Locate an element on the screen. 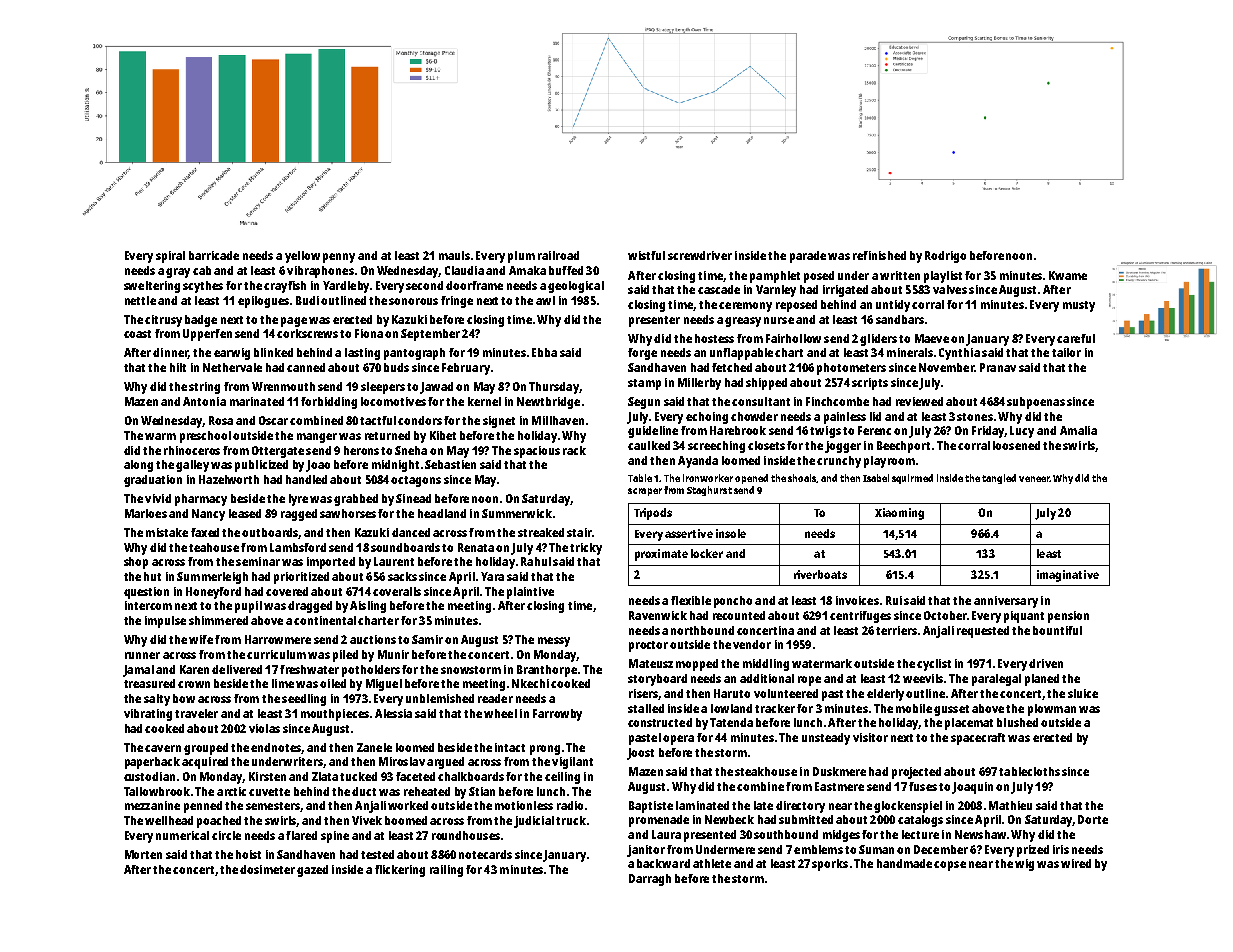  valves is located at coordinates (950, 289).
